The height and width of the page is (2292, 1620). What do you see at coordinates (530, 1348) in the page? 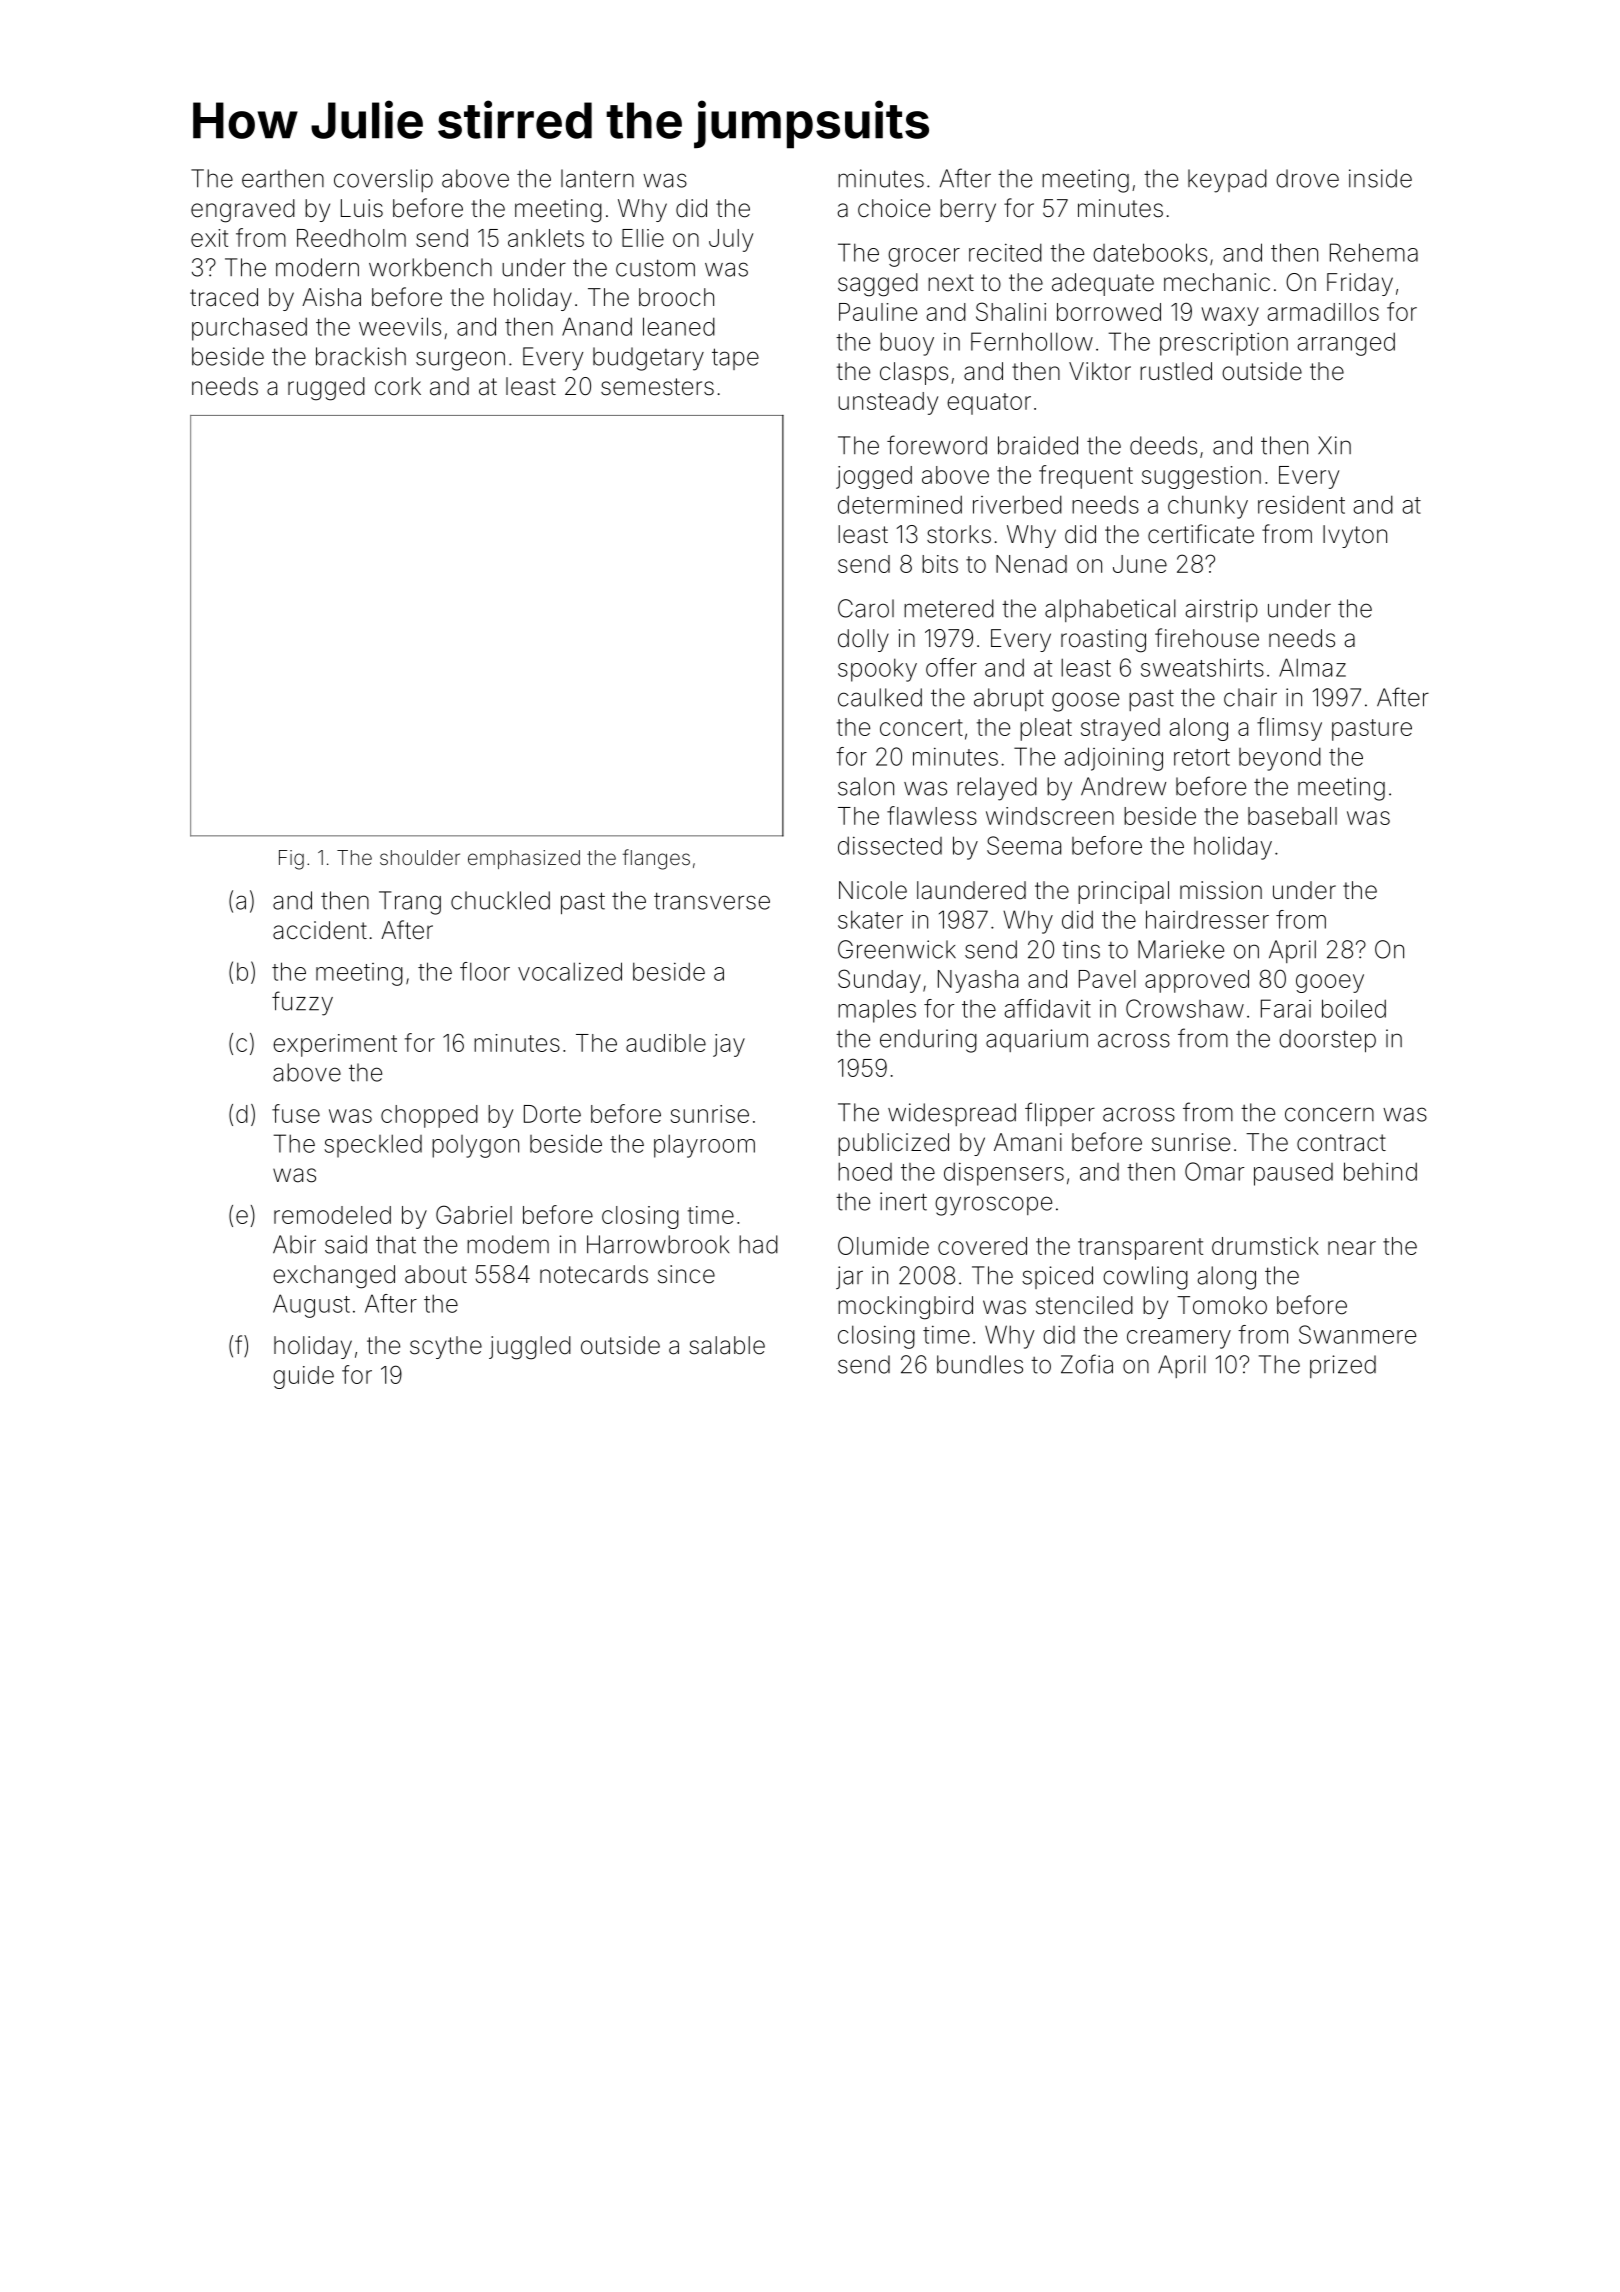
I see `juggled` at bounding box center [530, 1348].
